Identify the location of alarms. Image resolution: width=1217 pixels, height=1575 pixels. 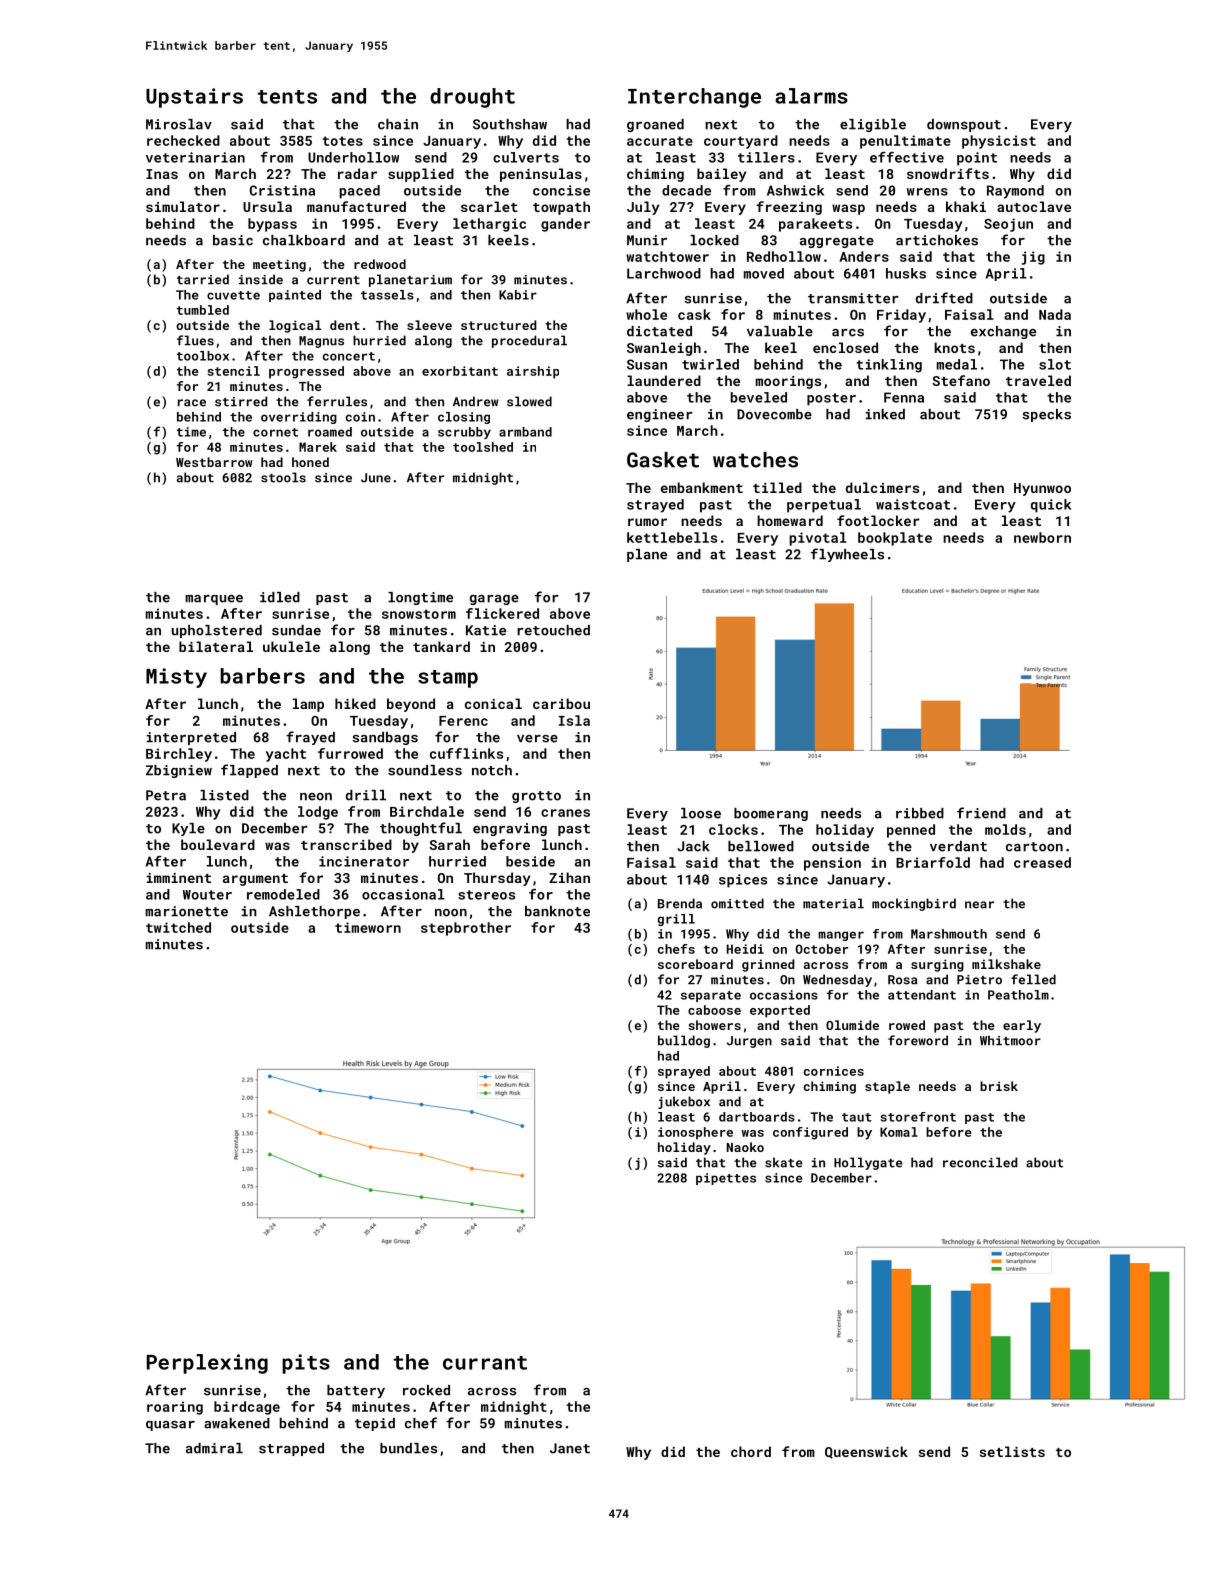
(811, 96).
